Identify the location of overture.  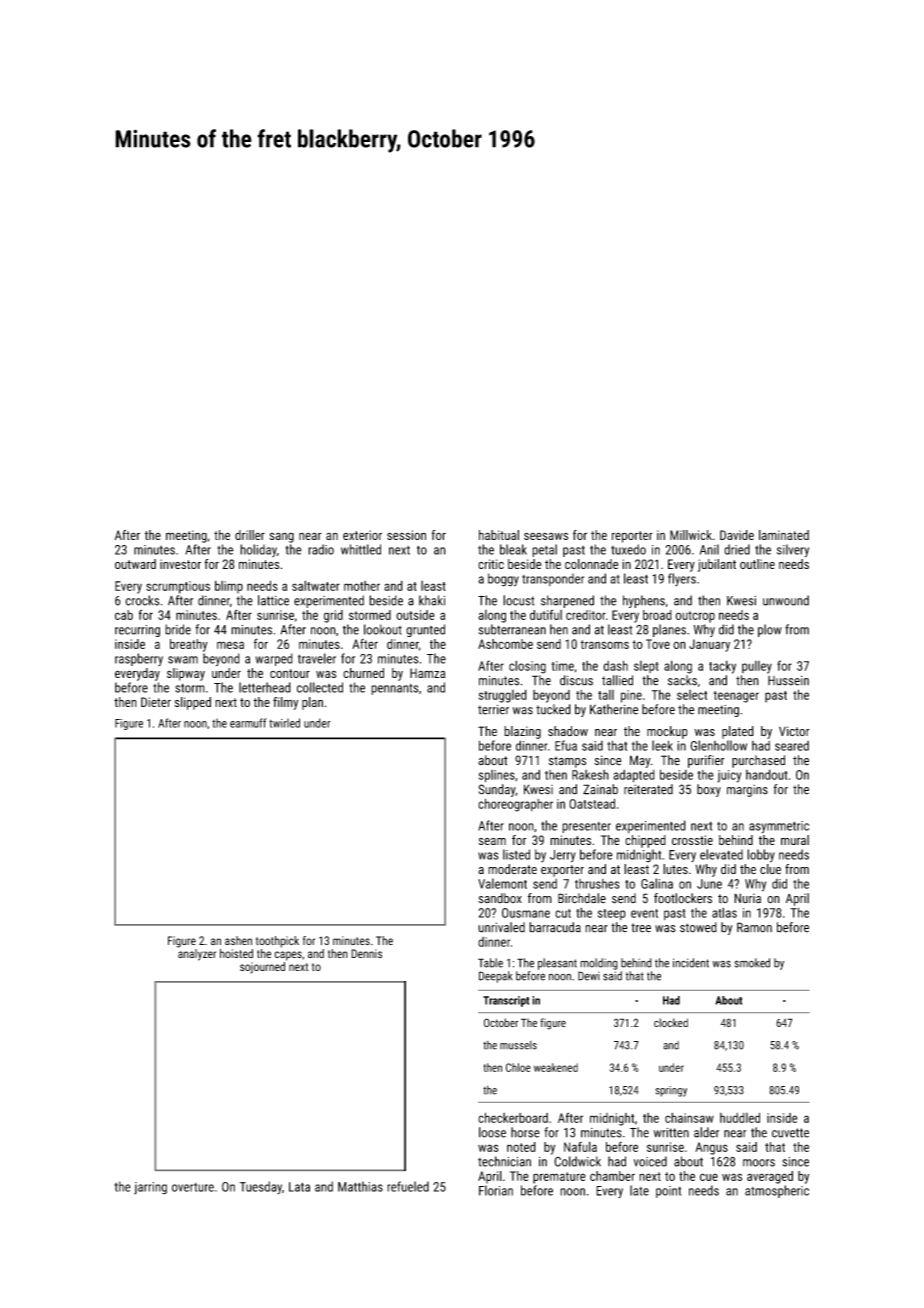
(193, 1187).
